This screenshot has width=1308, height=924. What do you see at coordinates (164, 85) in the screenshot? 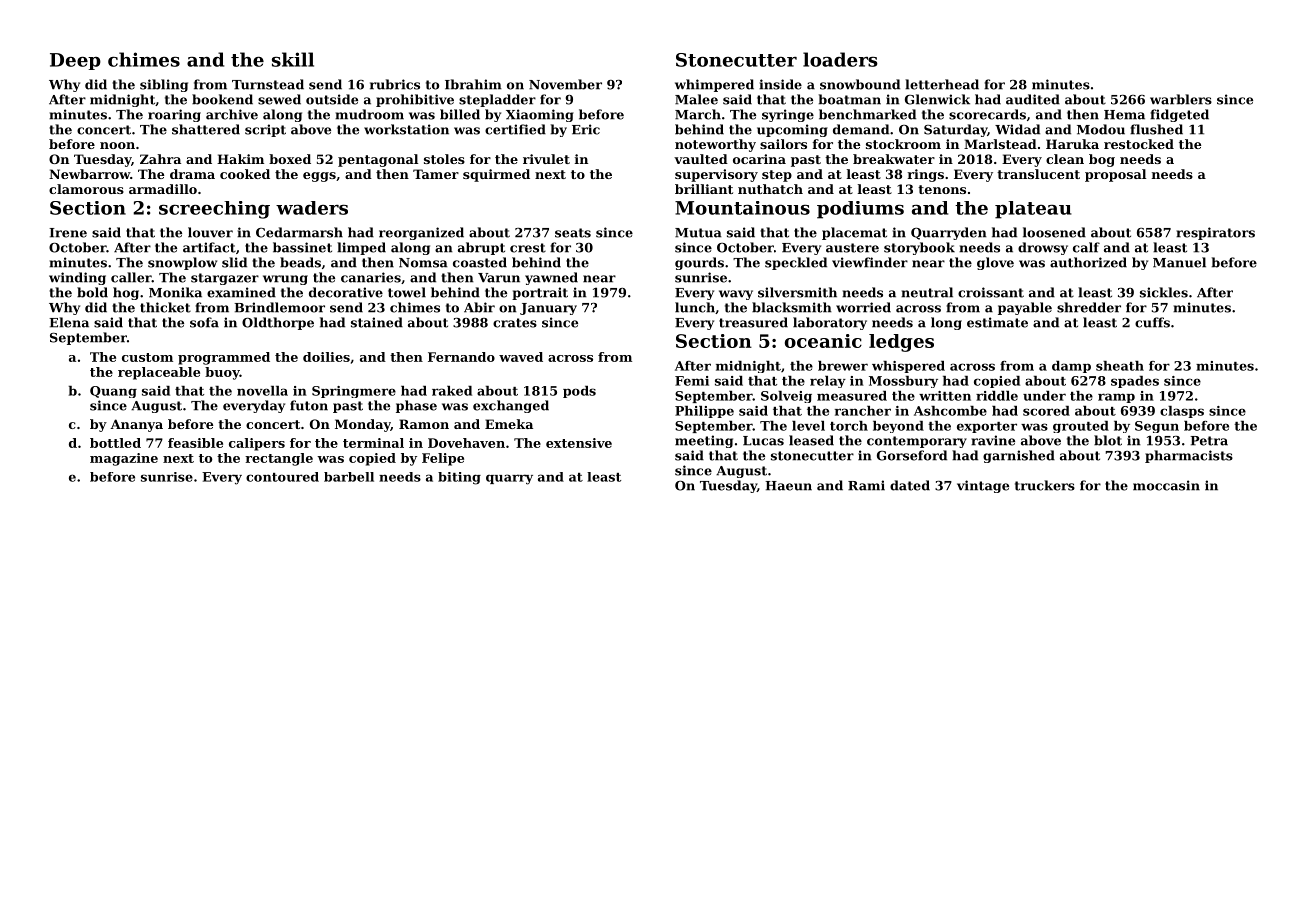
I see `sibling` at bounding box center [164, 85].
